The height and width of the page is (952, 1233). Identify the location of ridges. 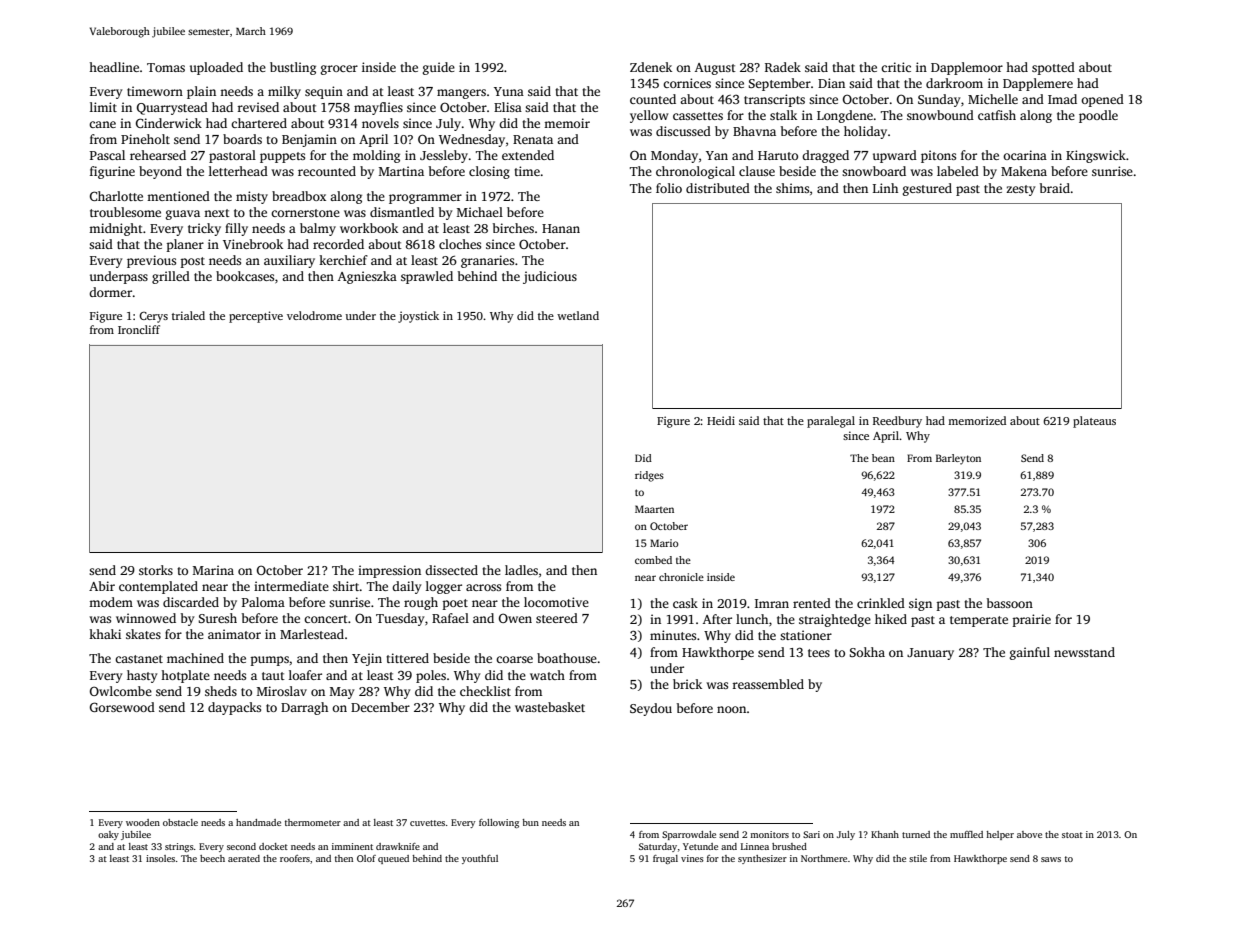
(649, 476).
